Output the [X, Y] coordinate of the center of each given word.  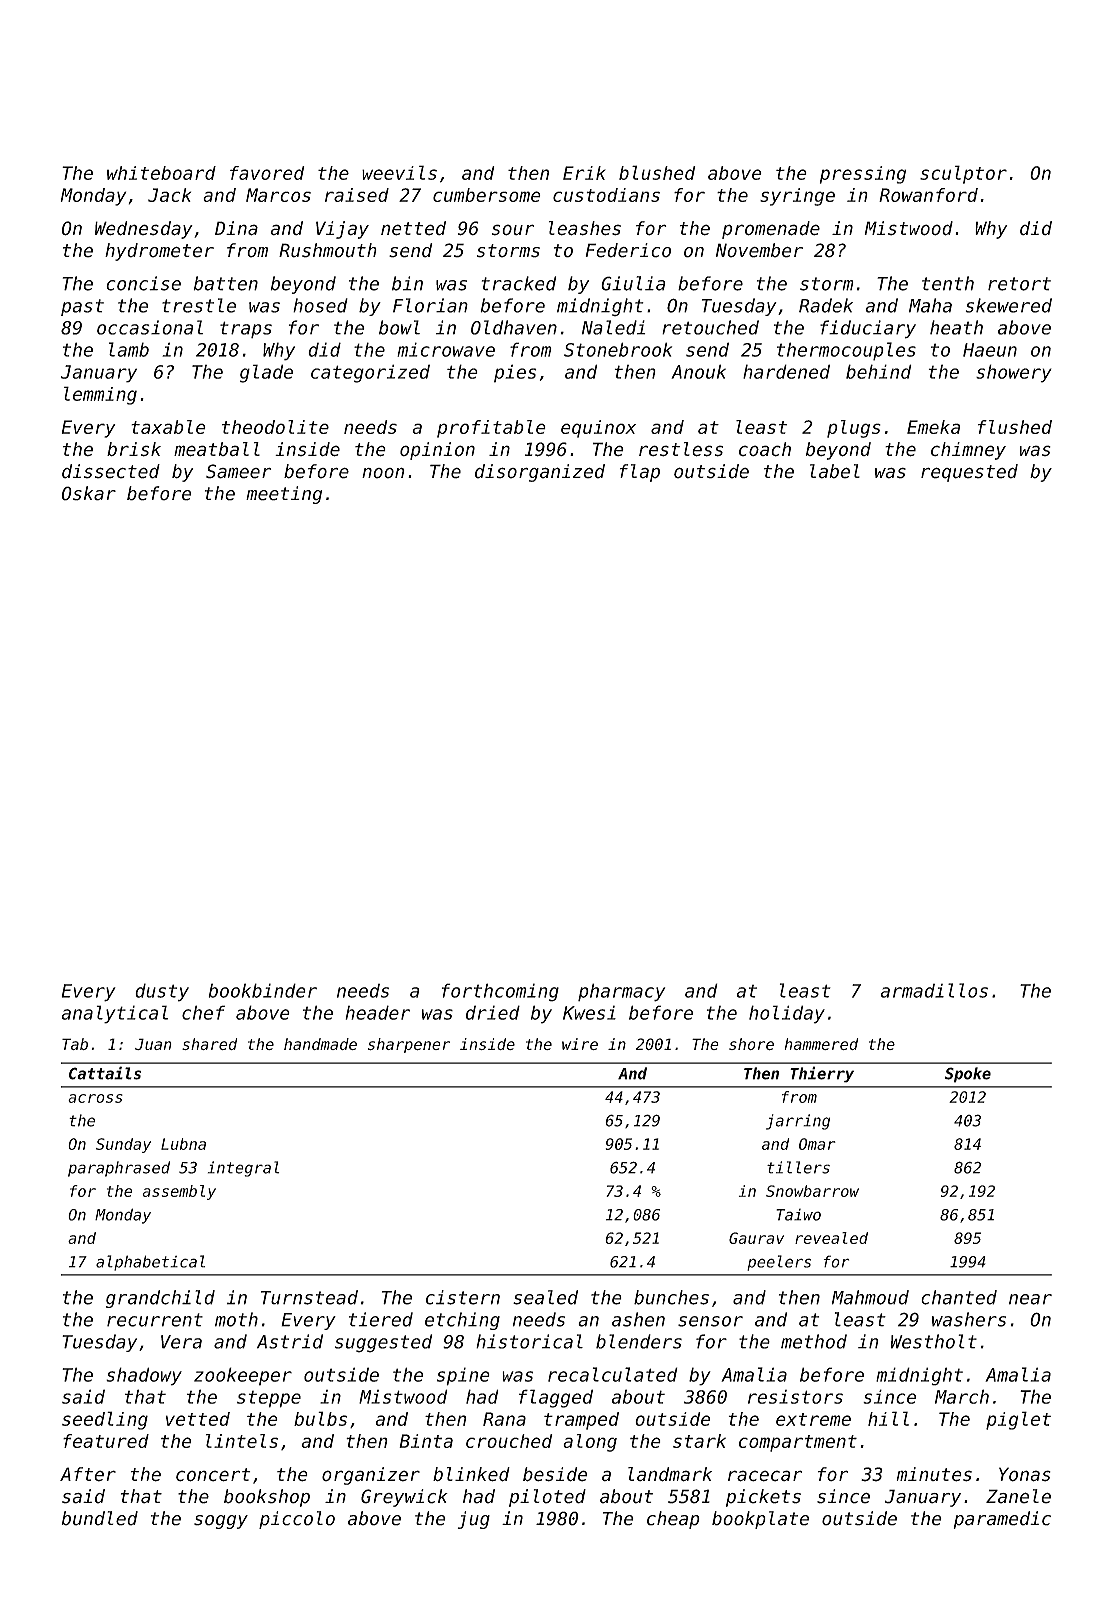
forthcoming [500, 992]
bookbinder [262, 990]
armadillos [934, 990]
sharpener [409, 1045]
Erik [584, 173]
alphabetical [150, 1263]
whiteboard [161, 173]
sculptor [963, 174]
